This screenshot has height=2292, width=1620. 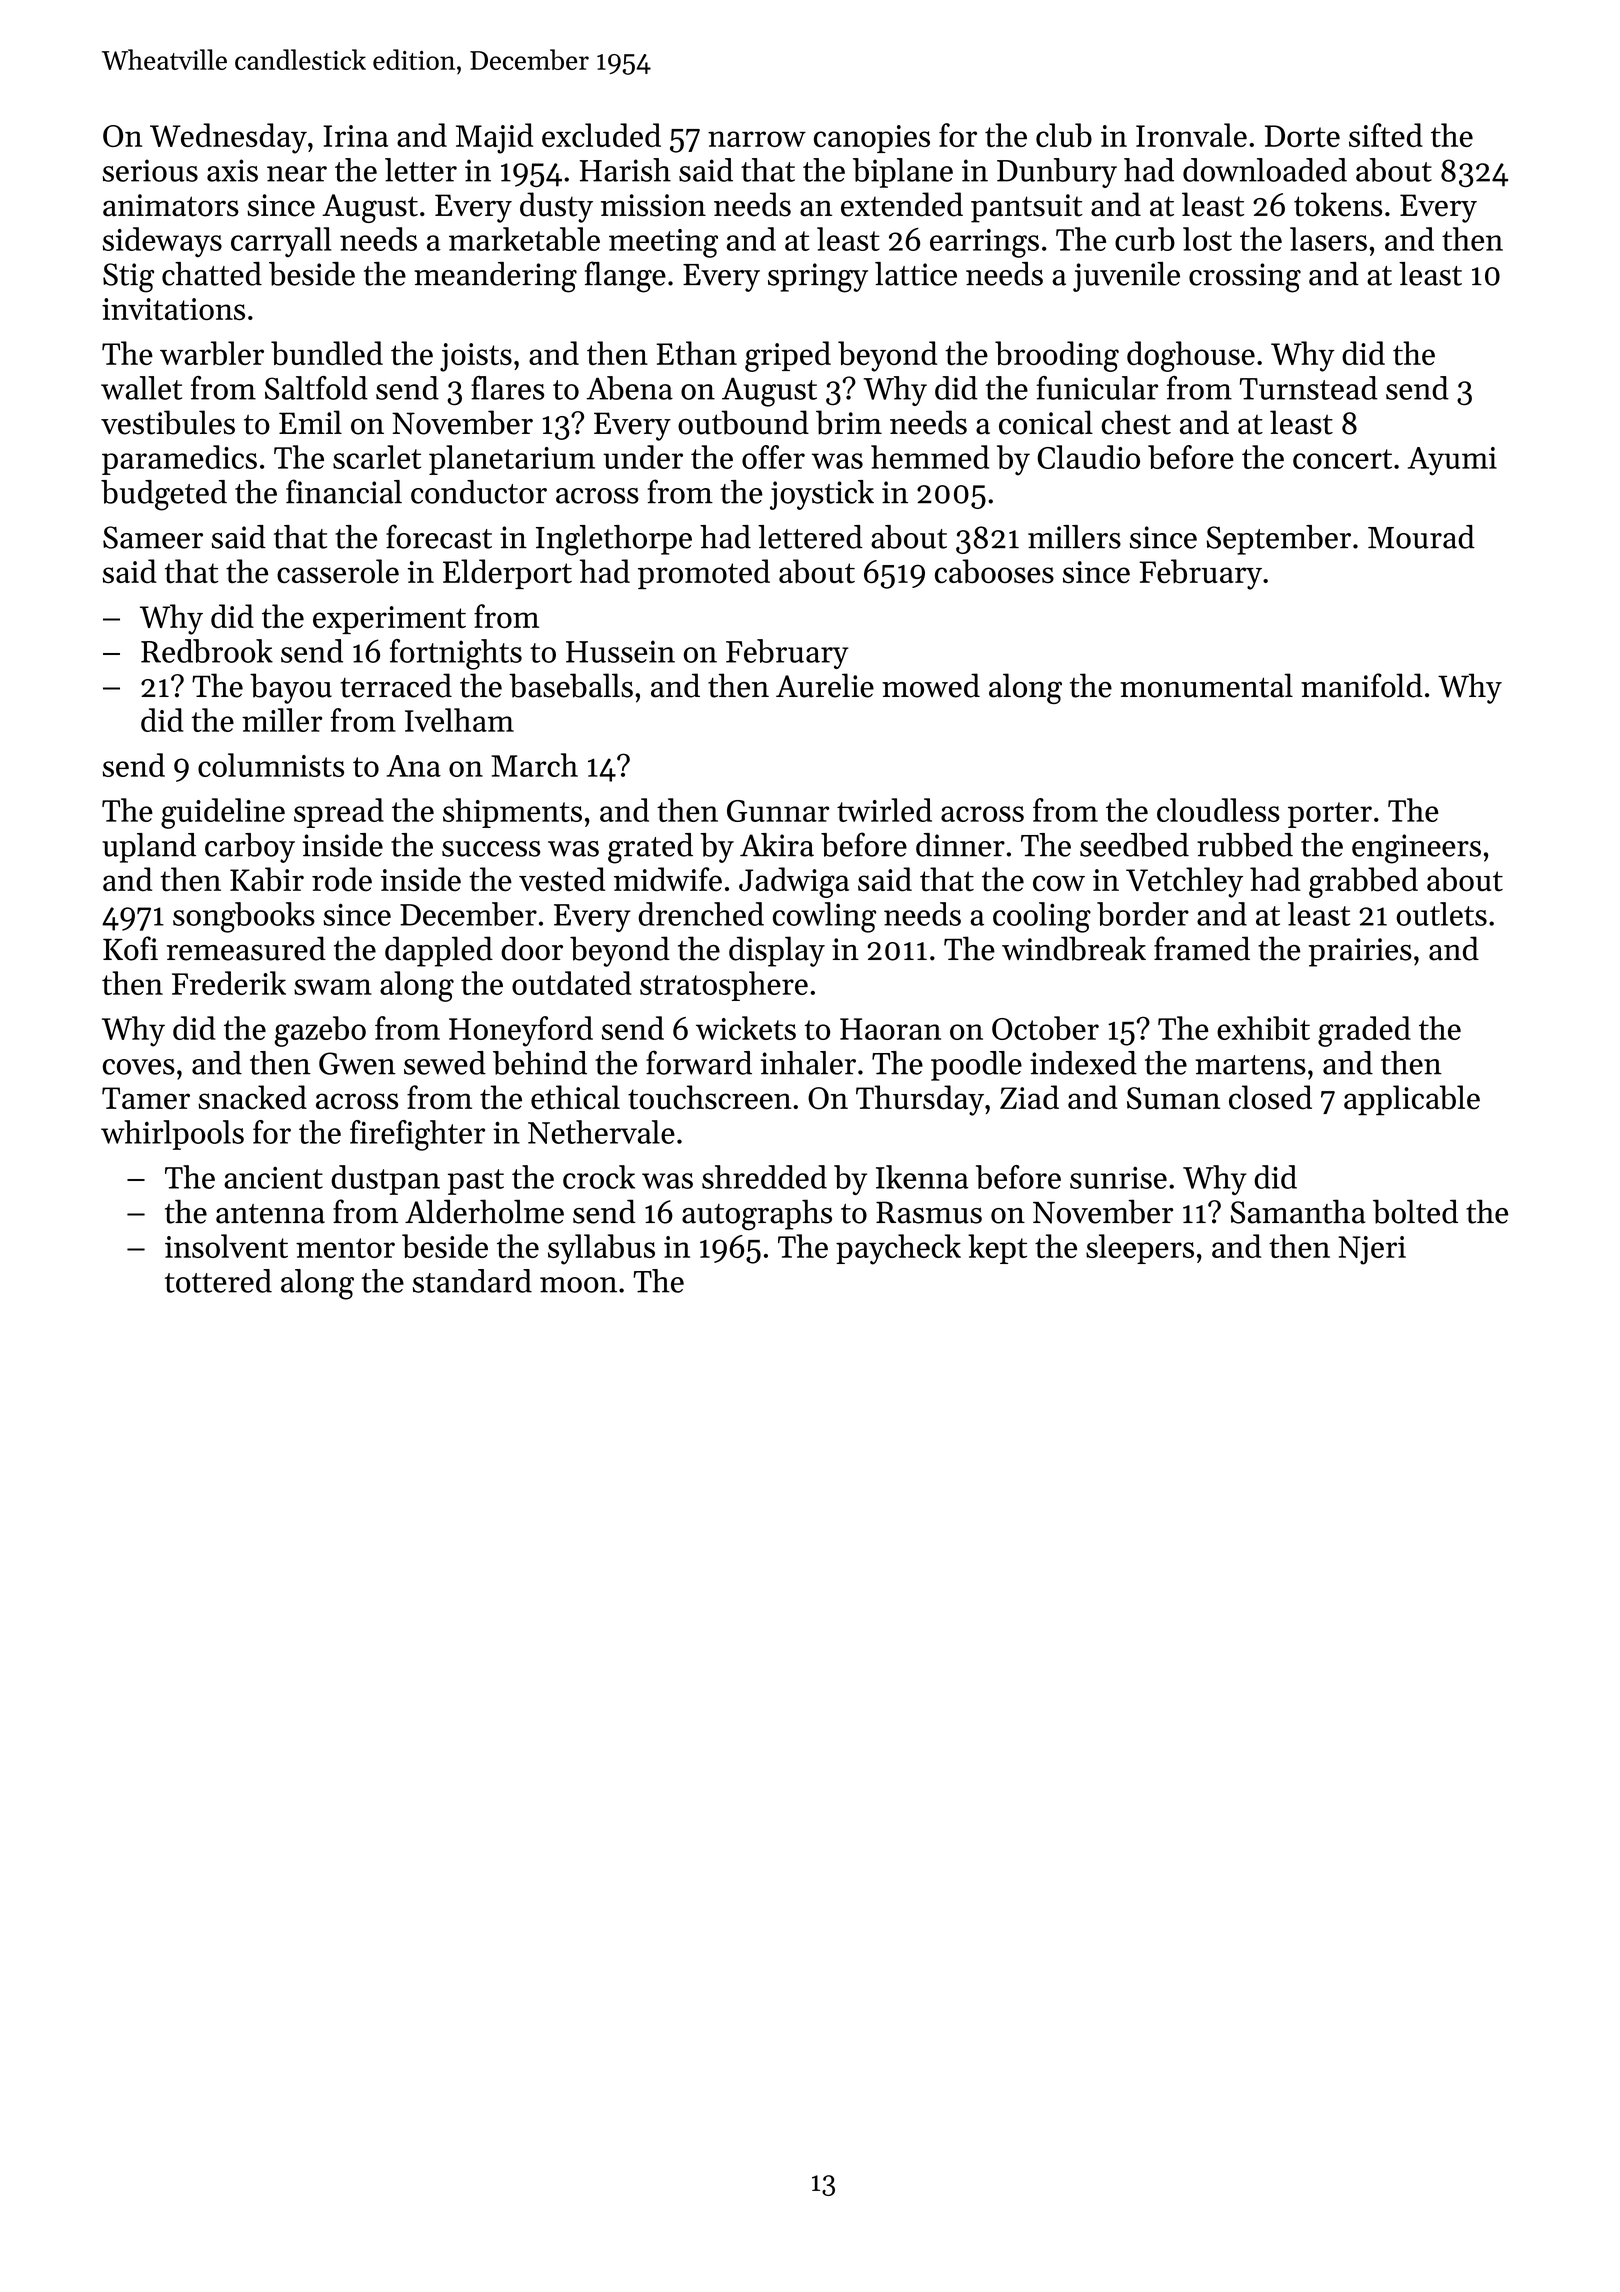 I want to click on graded, so click(x=1364, y=1031).
